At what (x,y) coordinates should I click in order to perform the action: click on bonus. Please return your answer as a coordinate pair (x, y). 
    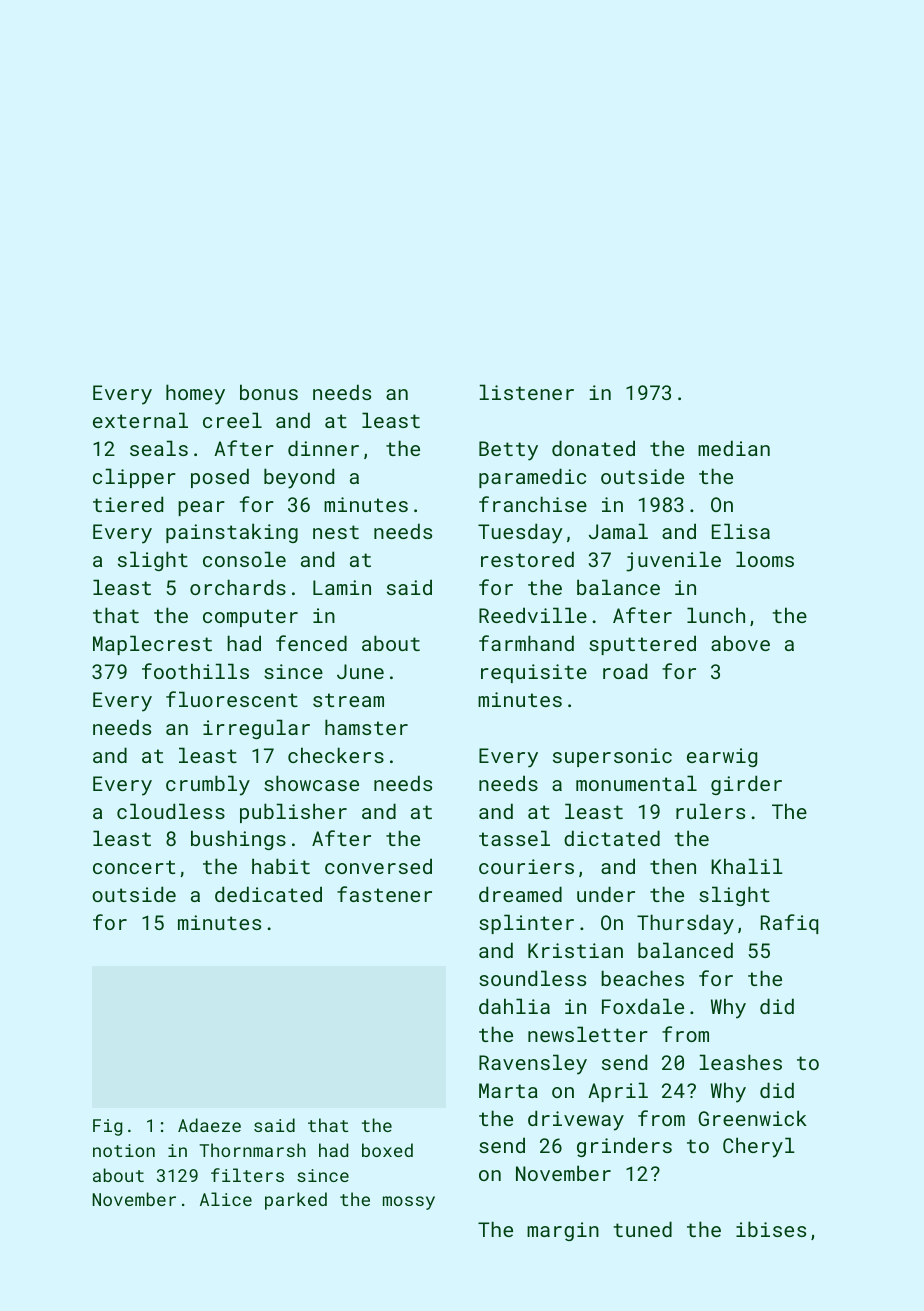
    Looking at the image, I should click on (269, 392).
